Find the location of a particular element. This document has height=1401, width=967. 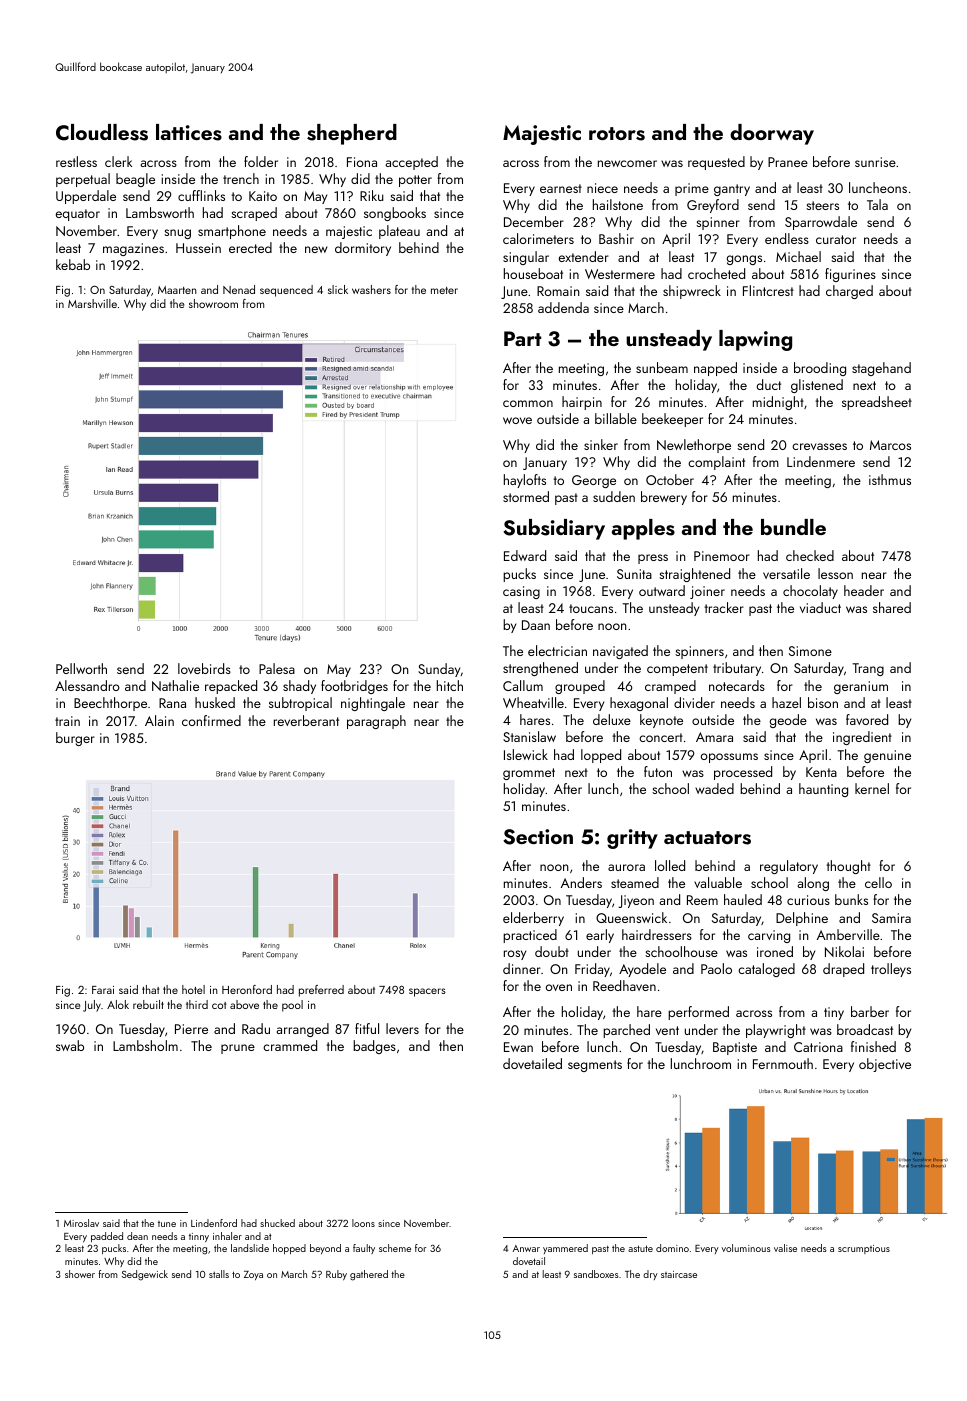

Part is located at coordinates (522, 338).
